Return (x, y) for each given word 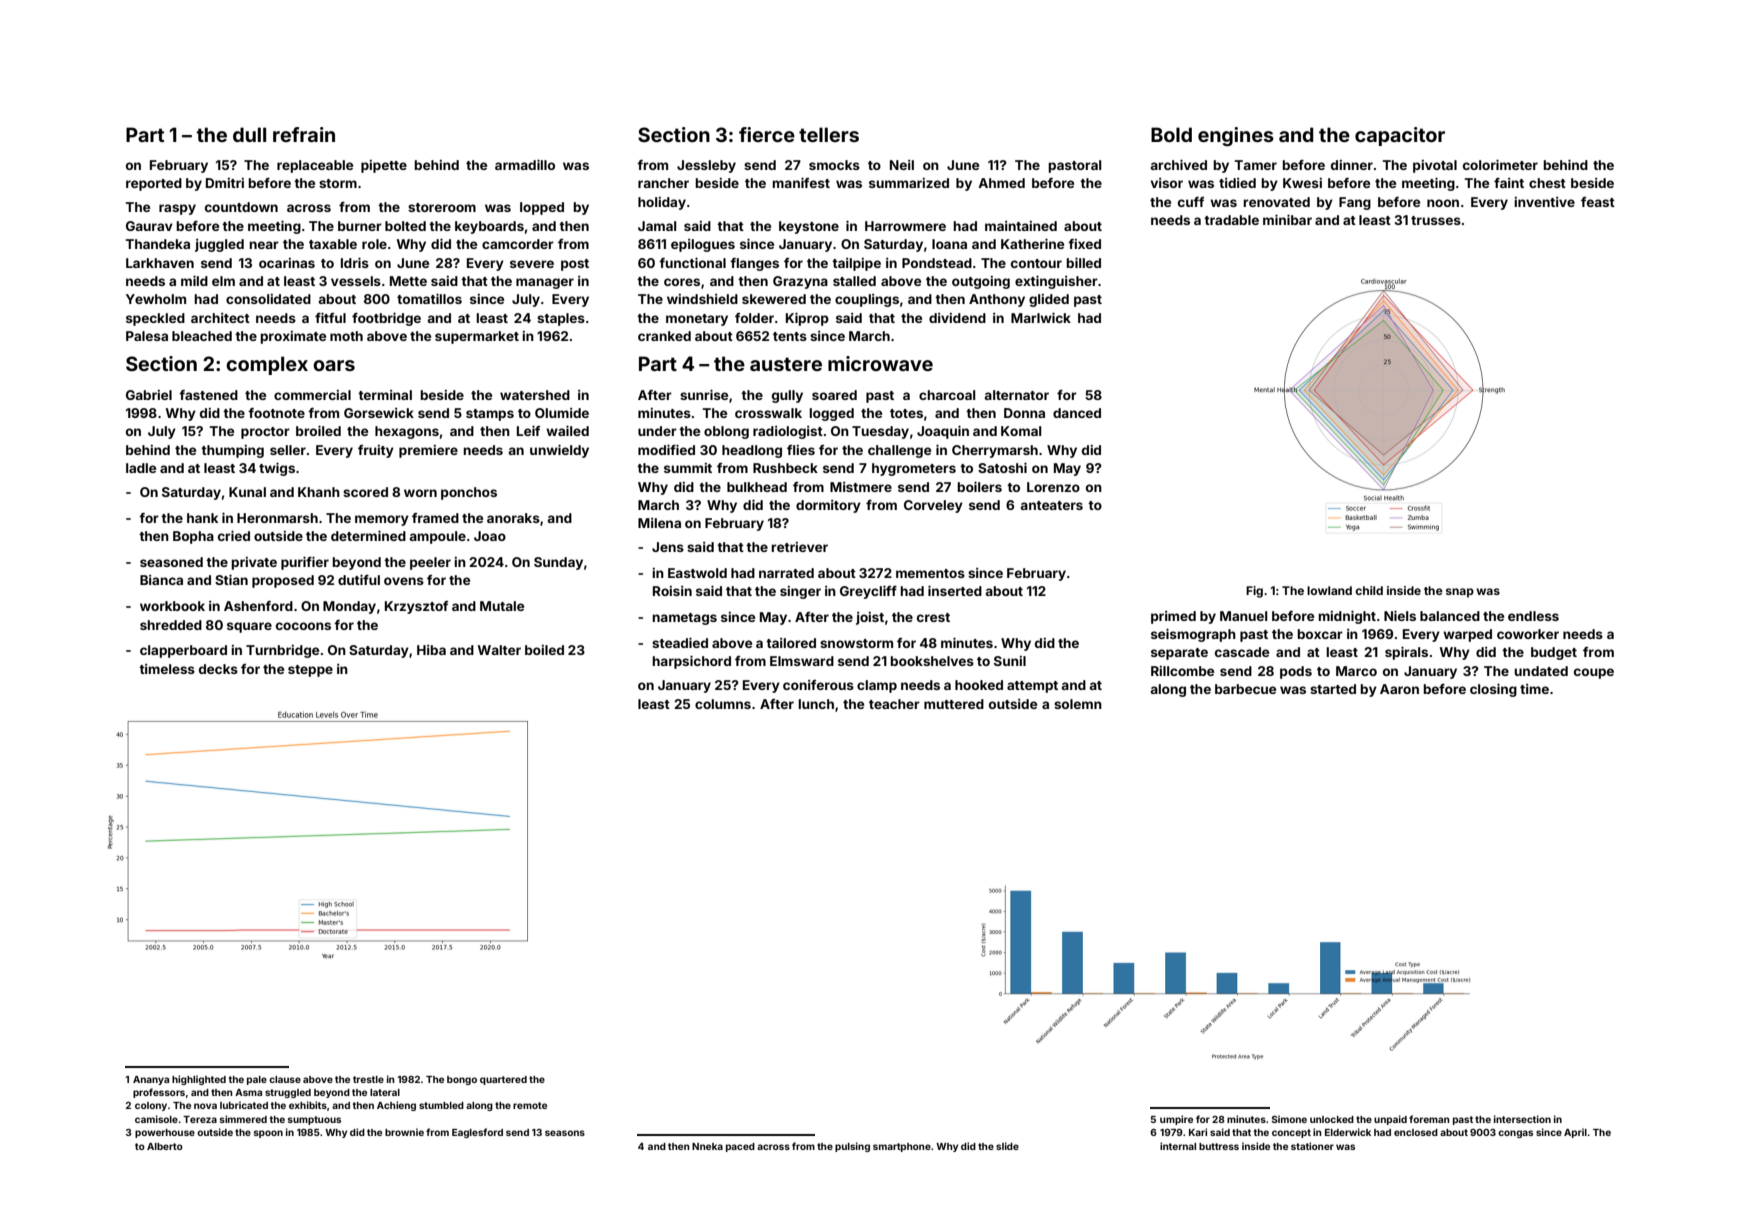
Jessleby (706, 166)
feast (1598, 202)
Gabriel (149, 395)
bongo (462, 1080)
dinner (1352, 165)
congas (1515, 1134)
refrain (304, 134)
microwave (880, 363)
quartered (503, 1080)
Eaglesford (477, 1133)
